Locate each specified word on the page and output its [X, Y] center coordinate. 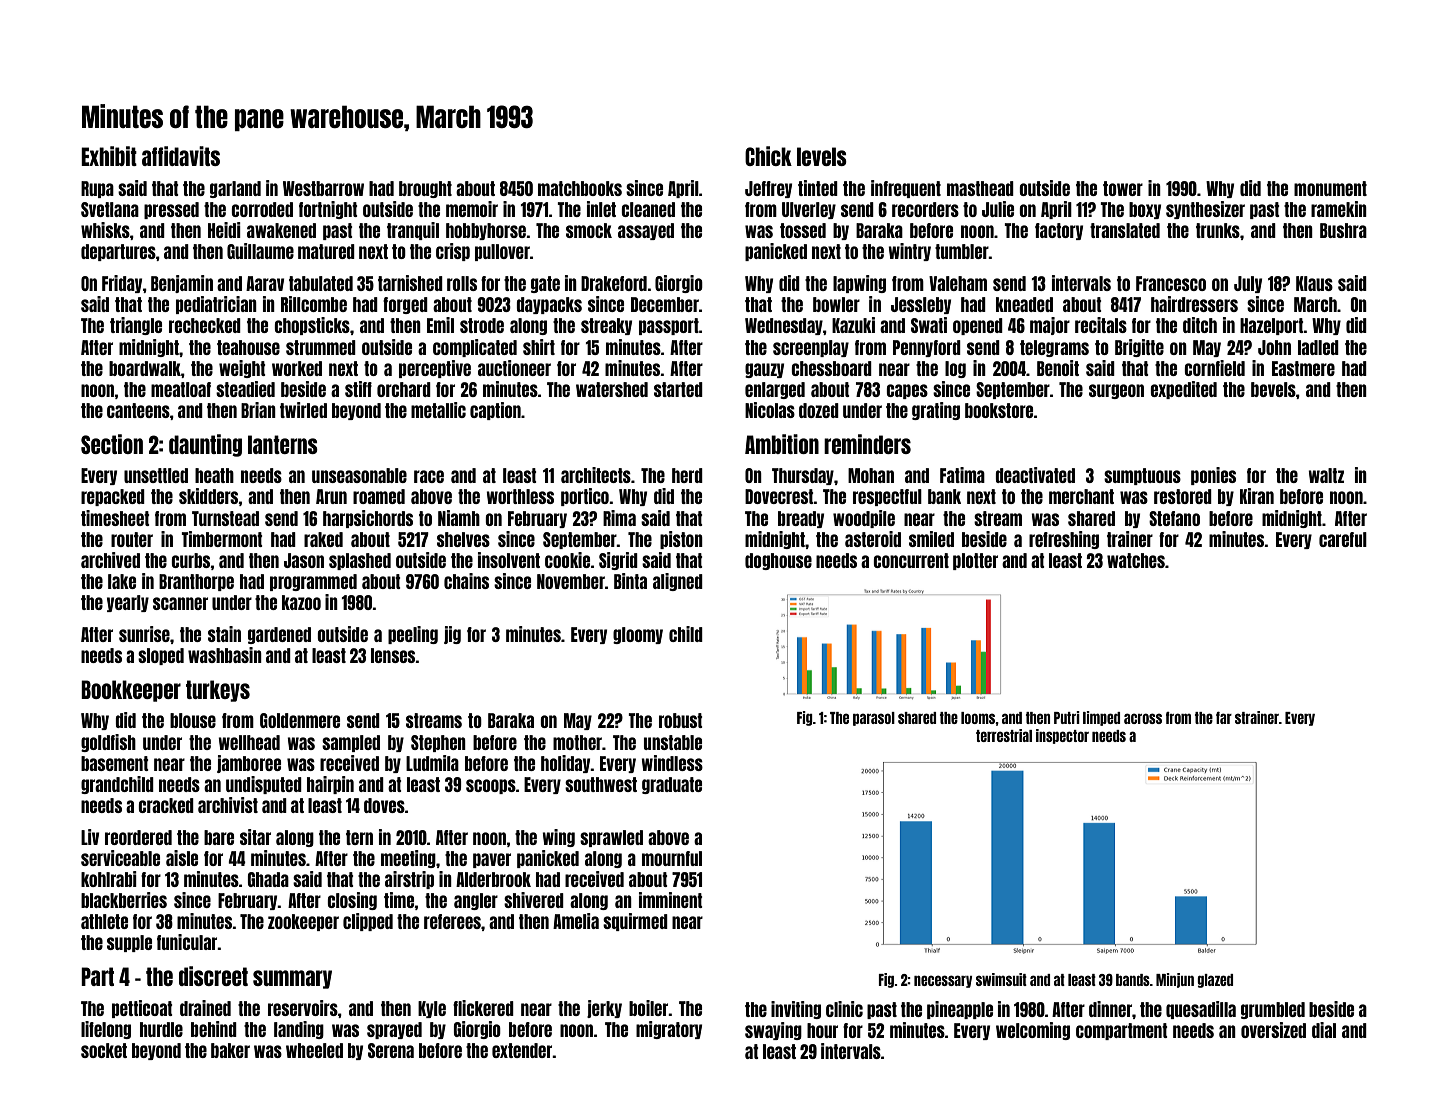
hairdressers [1194, 304]
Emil [440, 325]
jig [452, 635]
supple [129, 943]
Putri [1067, 717]
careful [1343, 539]
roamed [379, 496]
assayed [646, 231]
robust [680, 720]
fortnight [328, 210]
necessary [943, 981]
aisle [182, 858]
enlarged [775, 390]
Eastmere [1303, 368]
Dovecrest [779, 496]
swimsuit [1001, 979]
